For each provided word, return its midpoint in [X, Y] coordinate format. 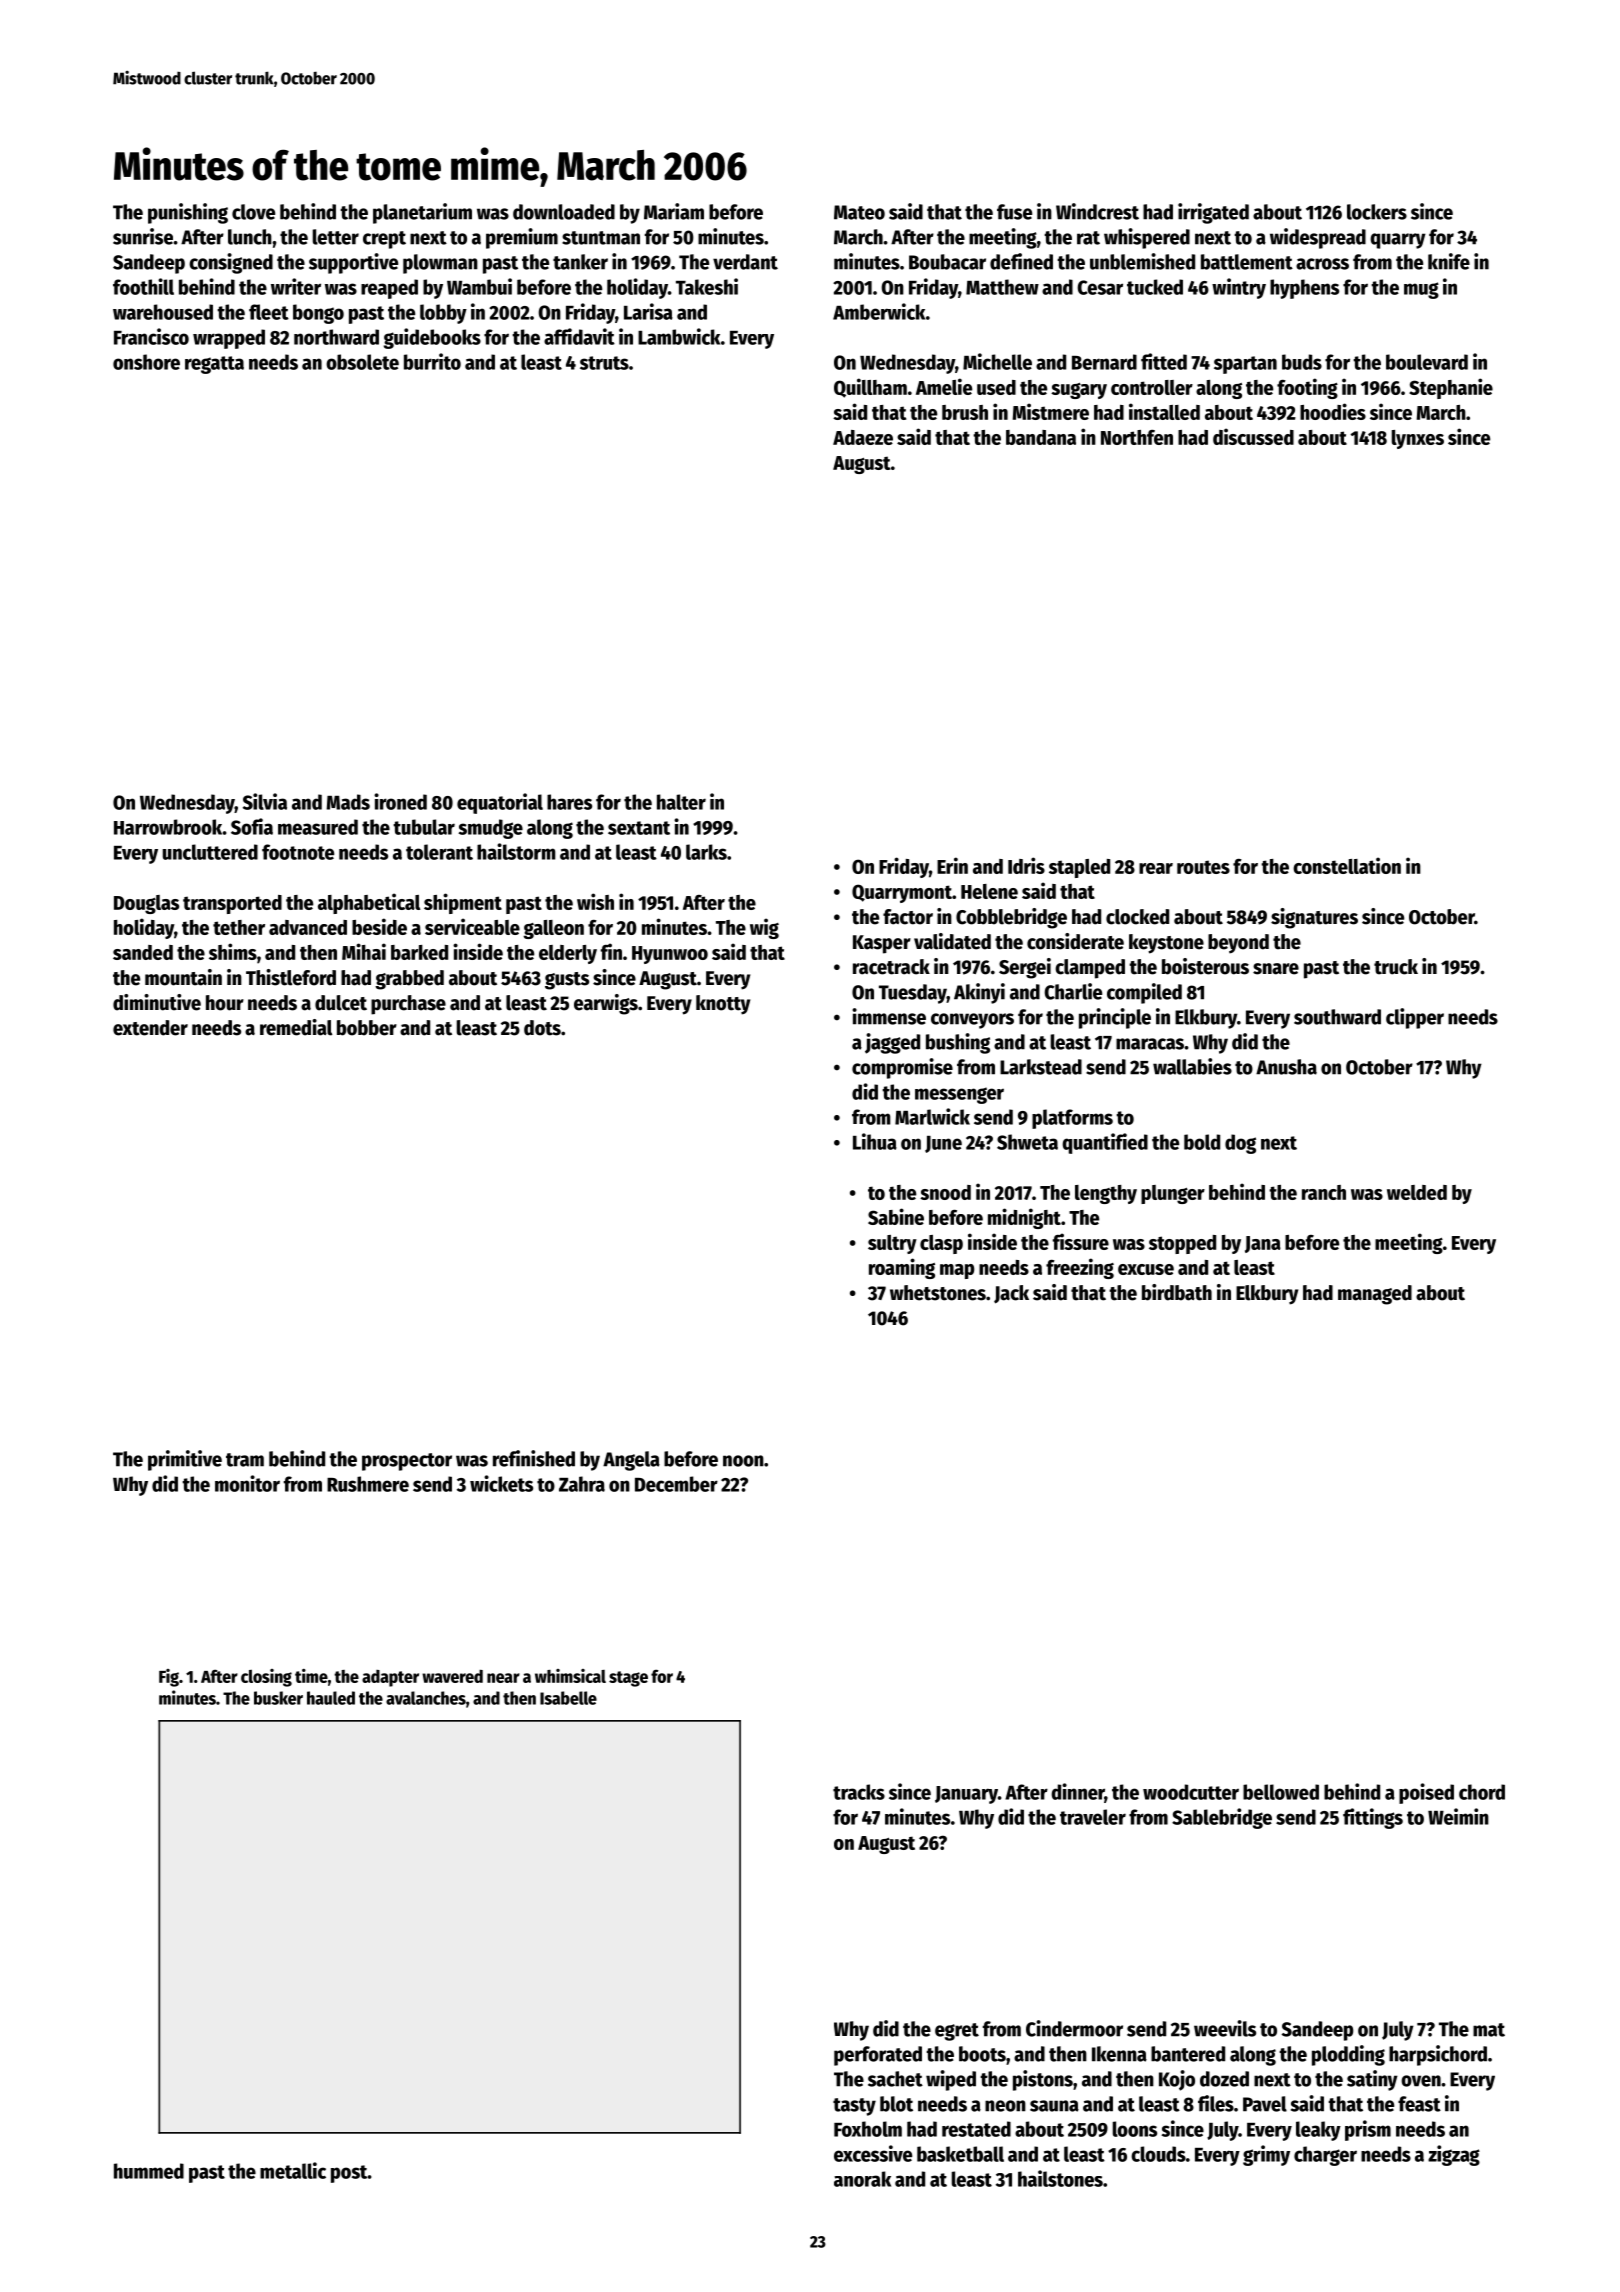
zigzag [1454, 2155]
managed [1375, 1295]
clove [253, 212]
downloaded [564, 212]
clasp [941, 1244]
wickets [501, 1483]
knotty [723, 1005]
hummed [149, 2171]
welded [1417, 1192]
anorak [862, 2179]
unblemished [1142, 261]
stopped [1182, 1244]
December [676, 1484]
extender [150, 1028]
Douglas [146, 904]
